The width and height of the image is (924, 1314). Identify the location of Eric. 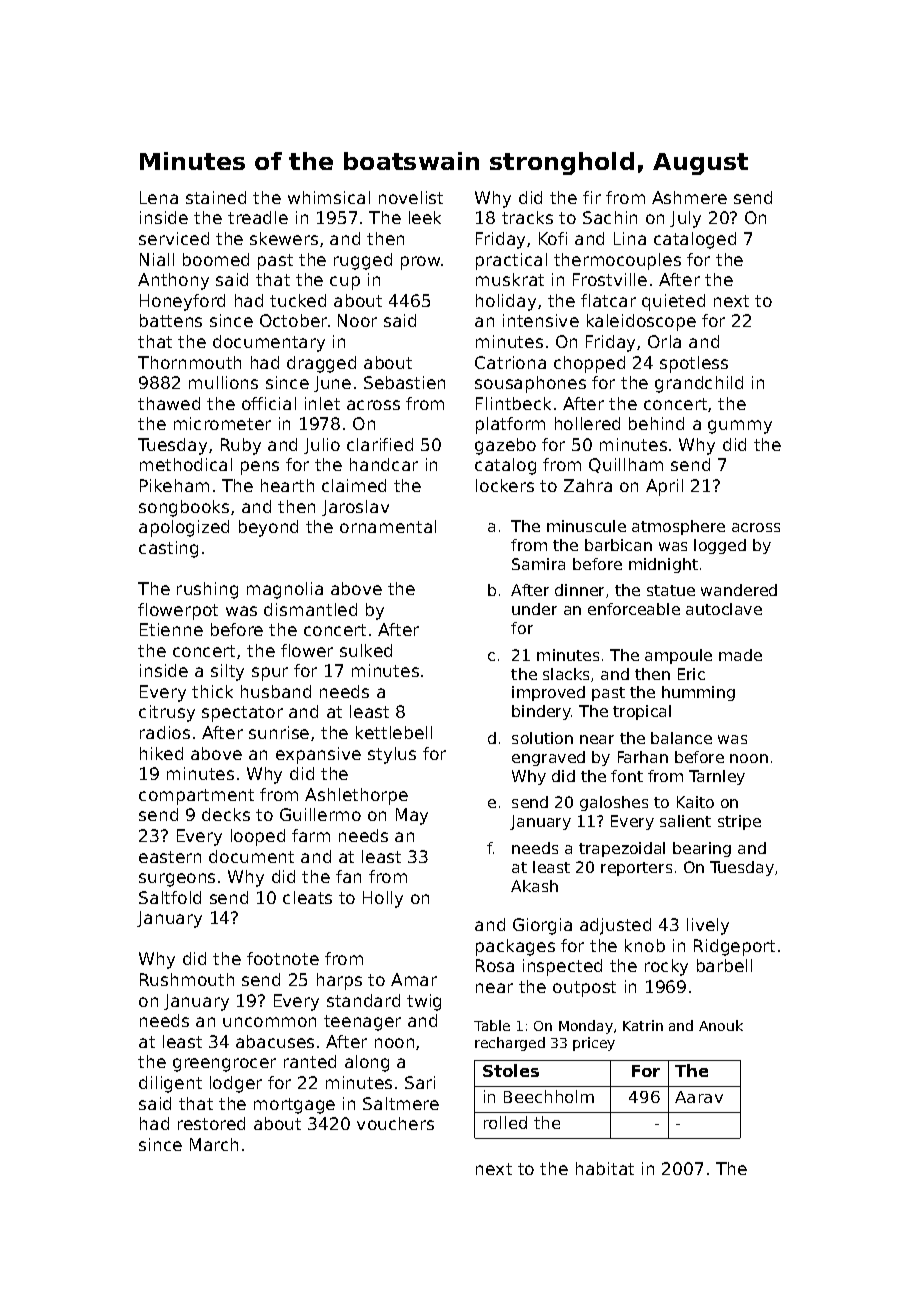
(691, 674).
